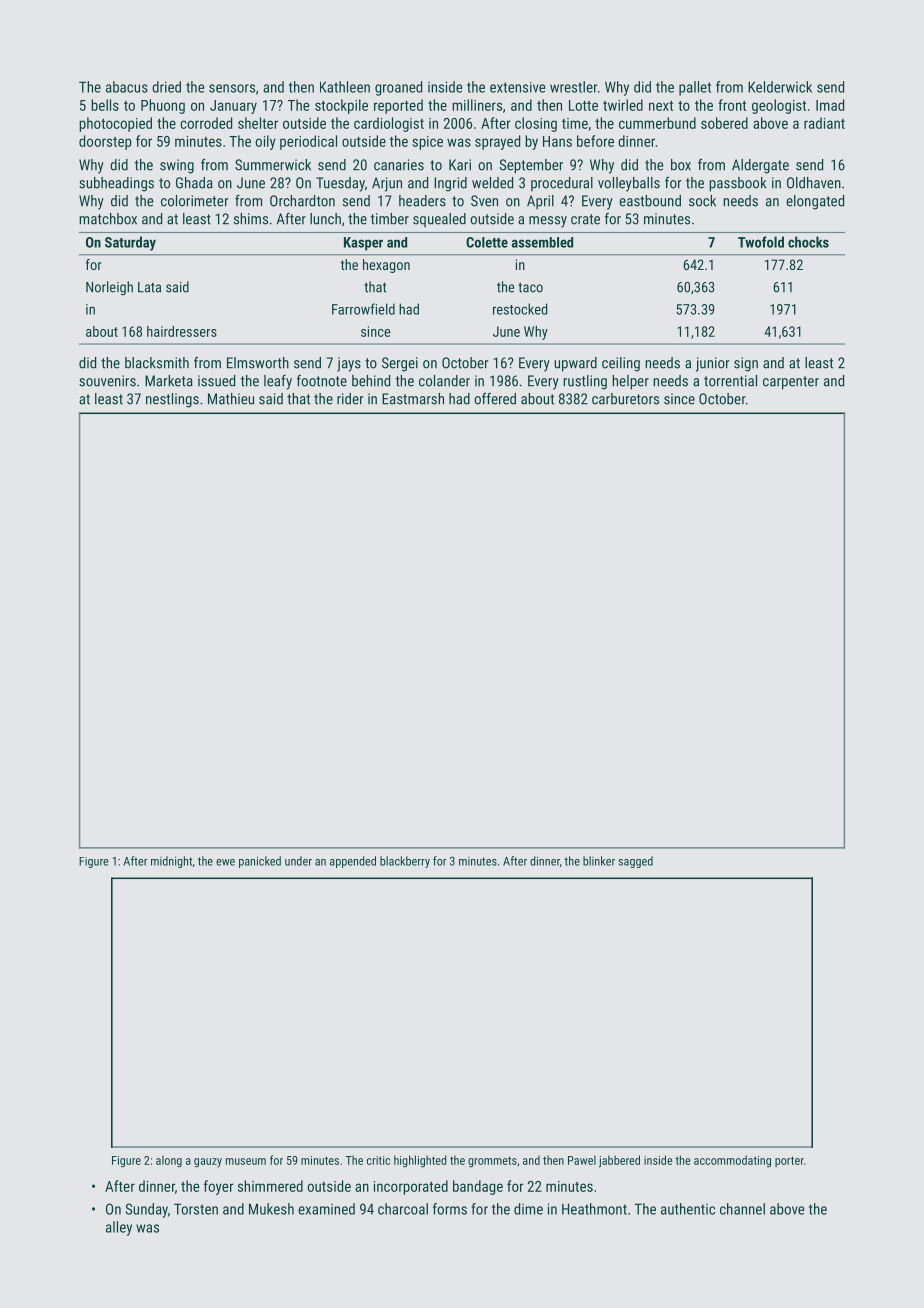  What do you see at coordinates (517, 87) in the screenshot?
I see `extensive` at bounding box center [517, 87].
